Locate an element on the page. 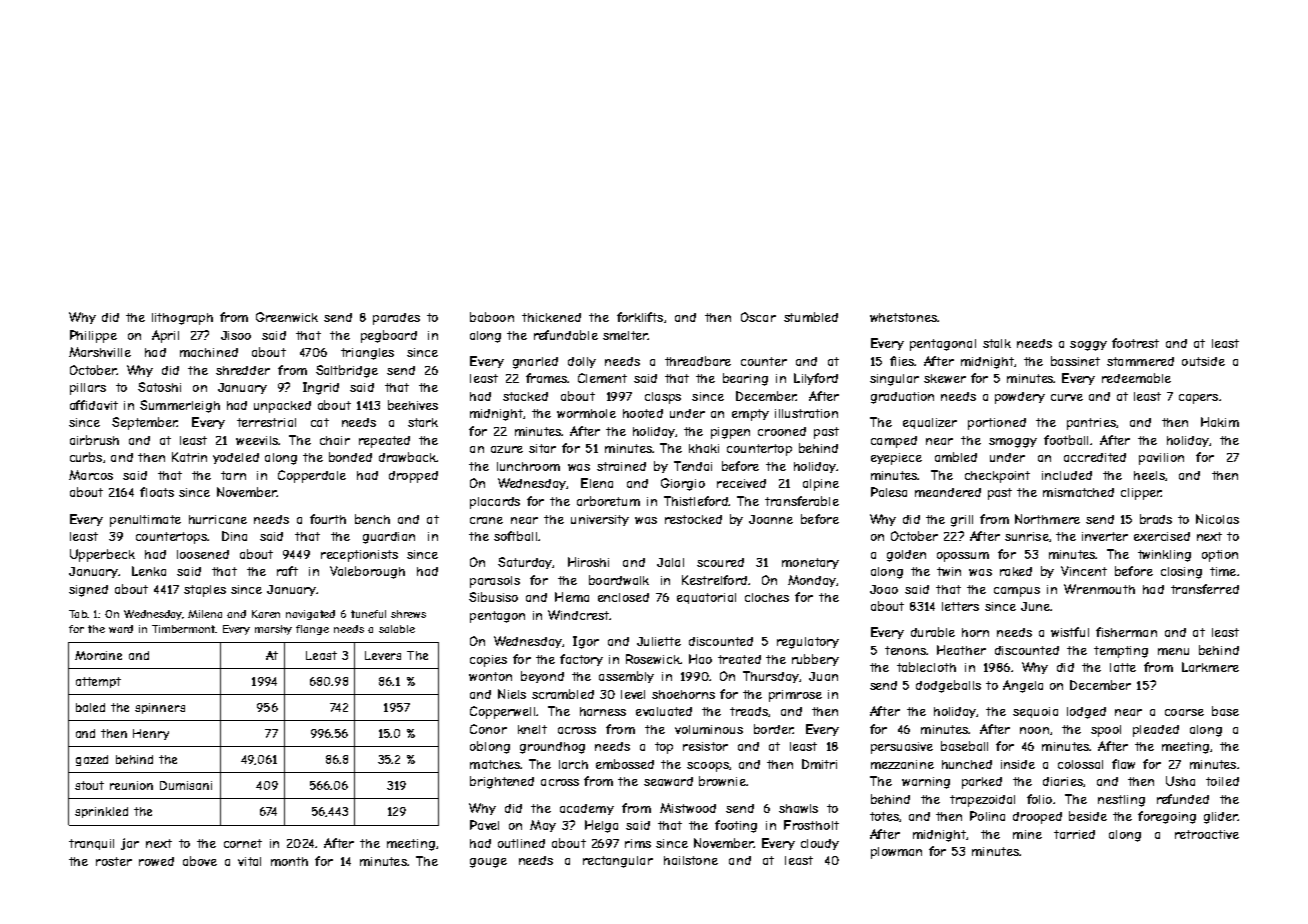 The image size is (1308, 924). attempt is located at coordinates (98, 682).
